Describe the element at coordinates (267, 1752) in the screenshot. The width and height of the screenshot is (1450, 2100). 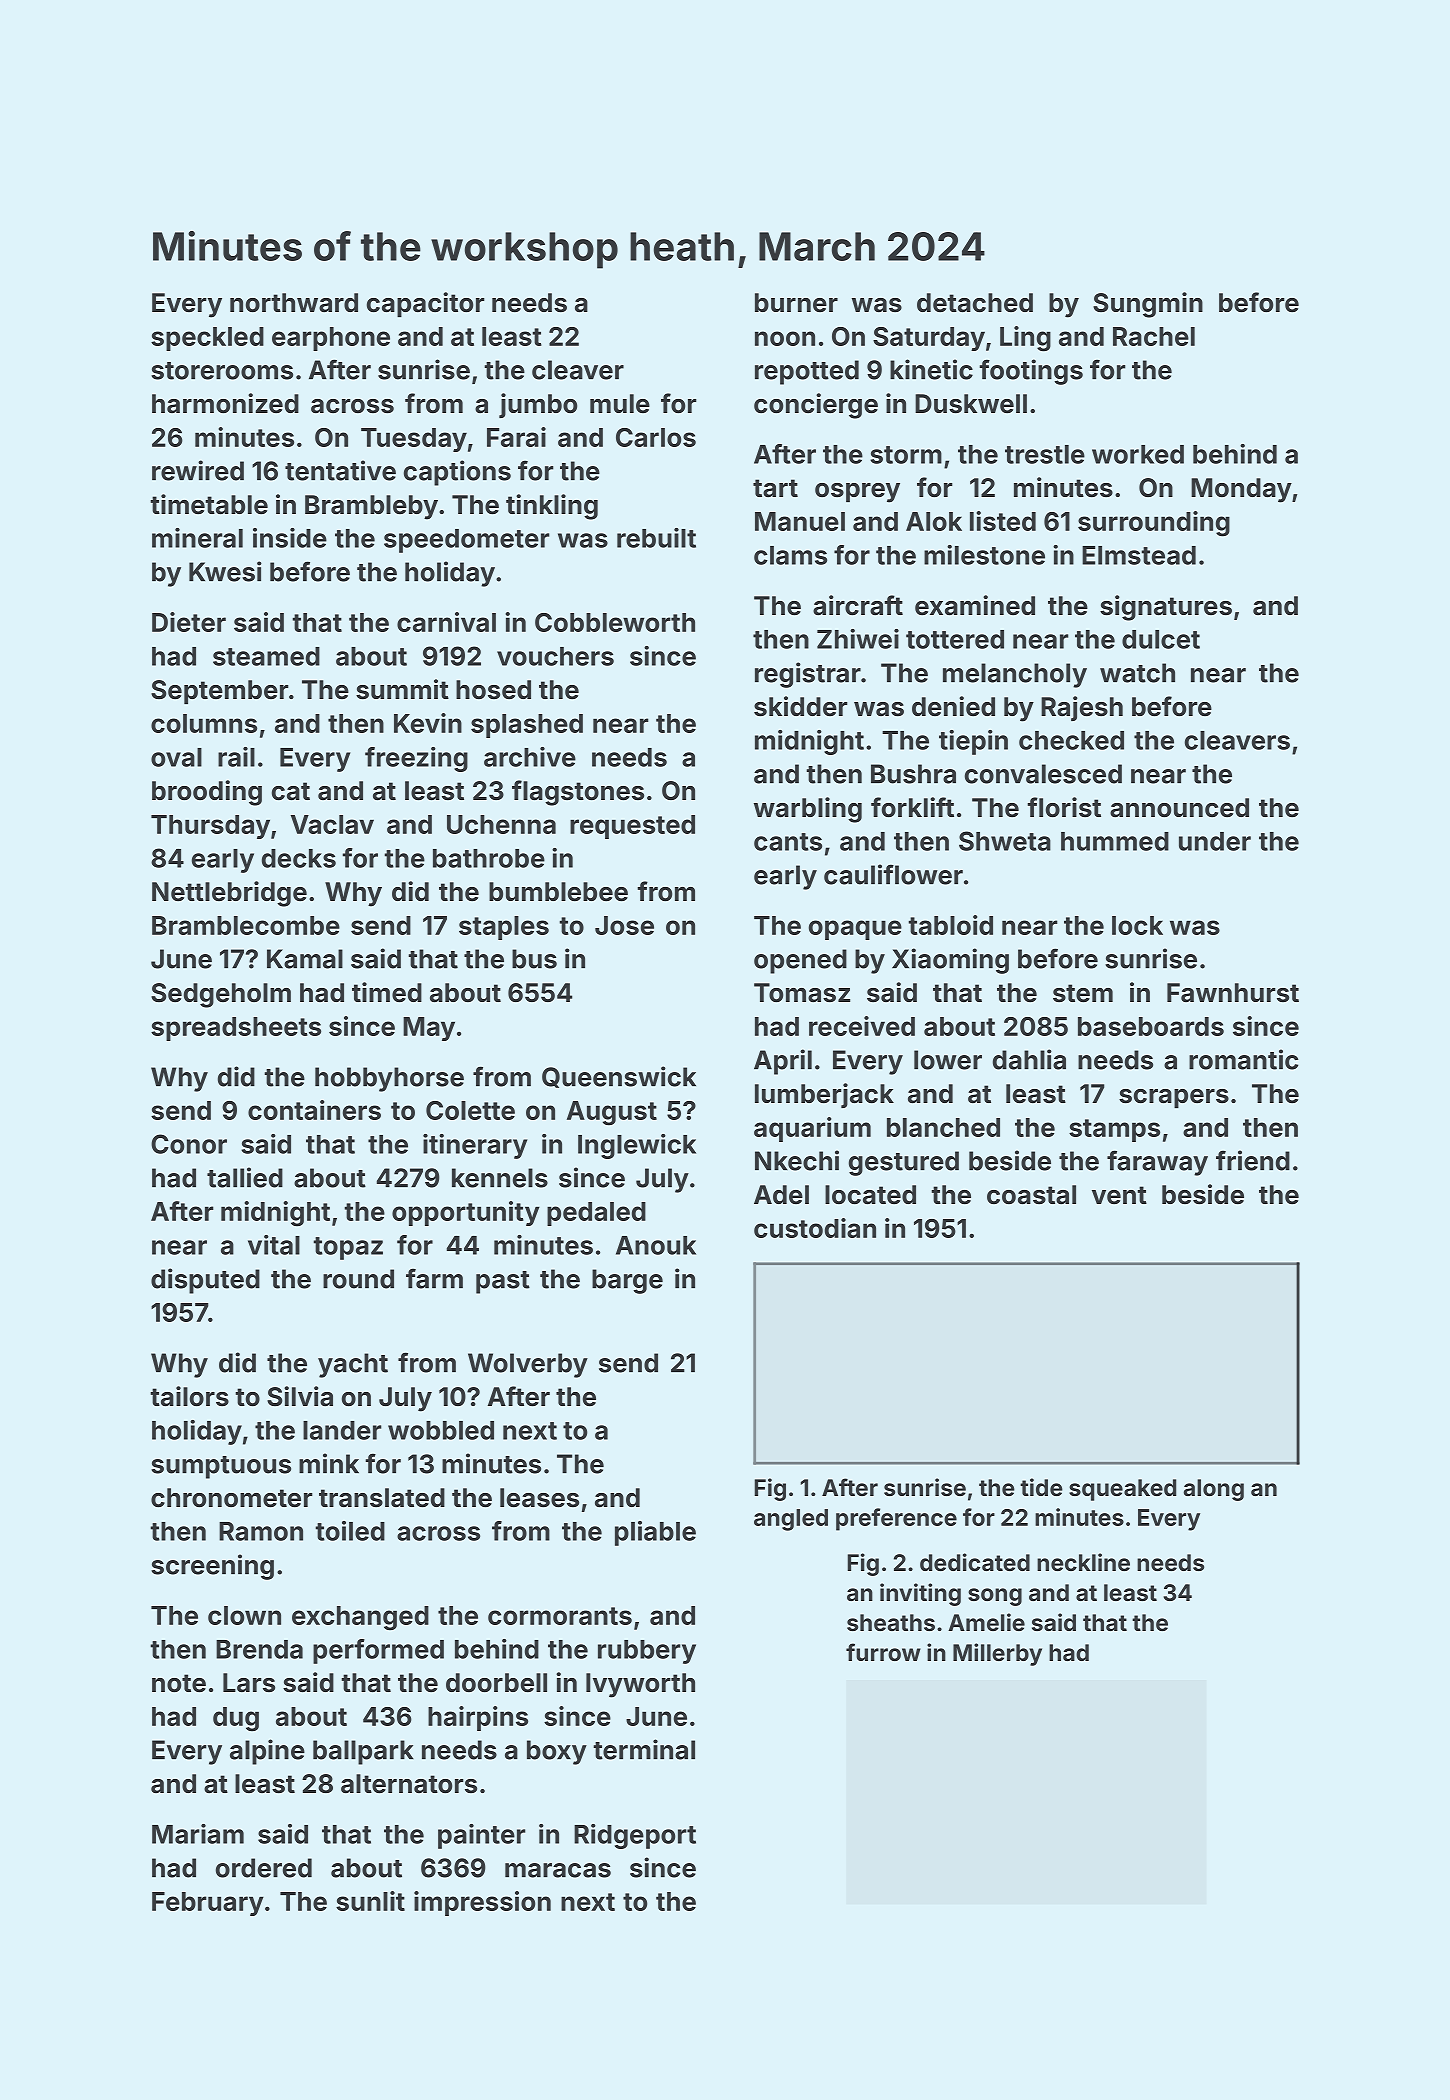
I see `alpine` at that location.
